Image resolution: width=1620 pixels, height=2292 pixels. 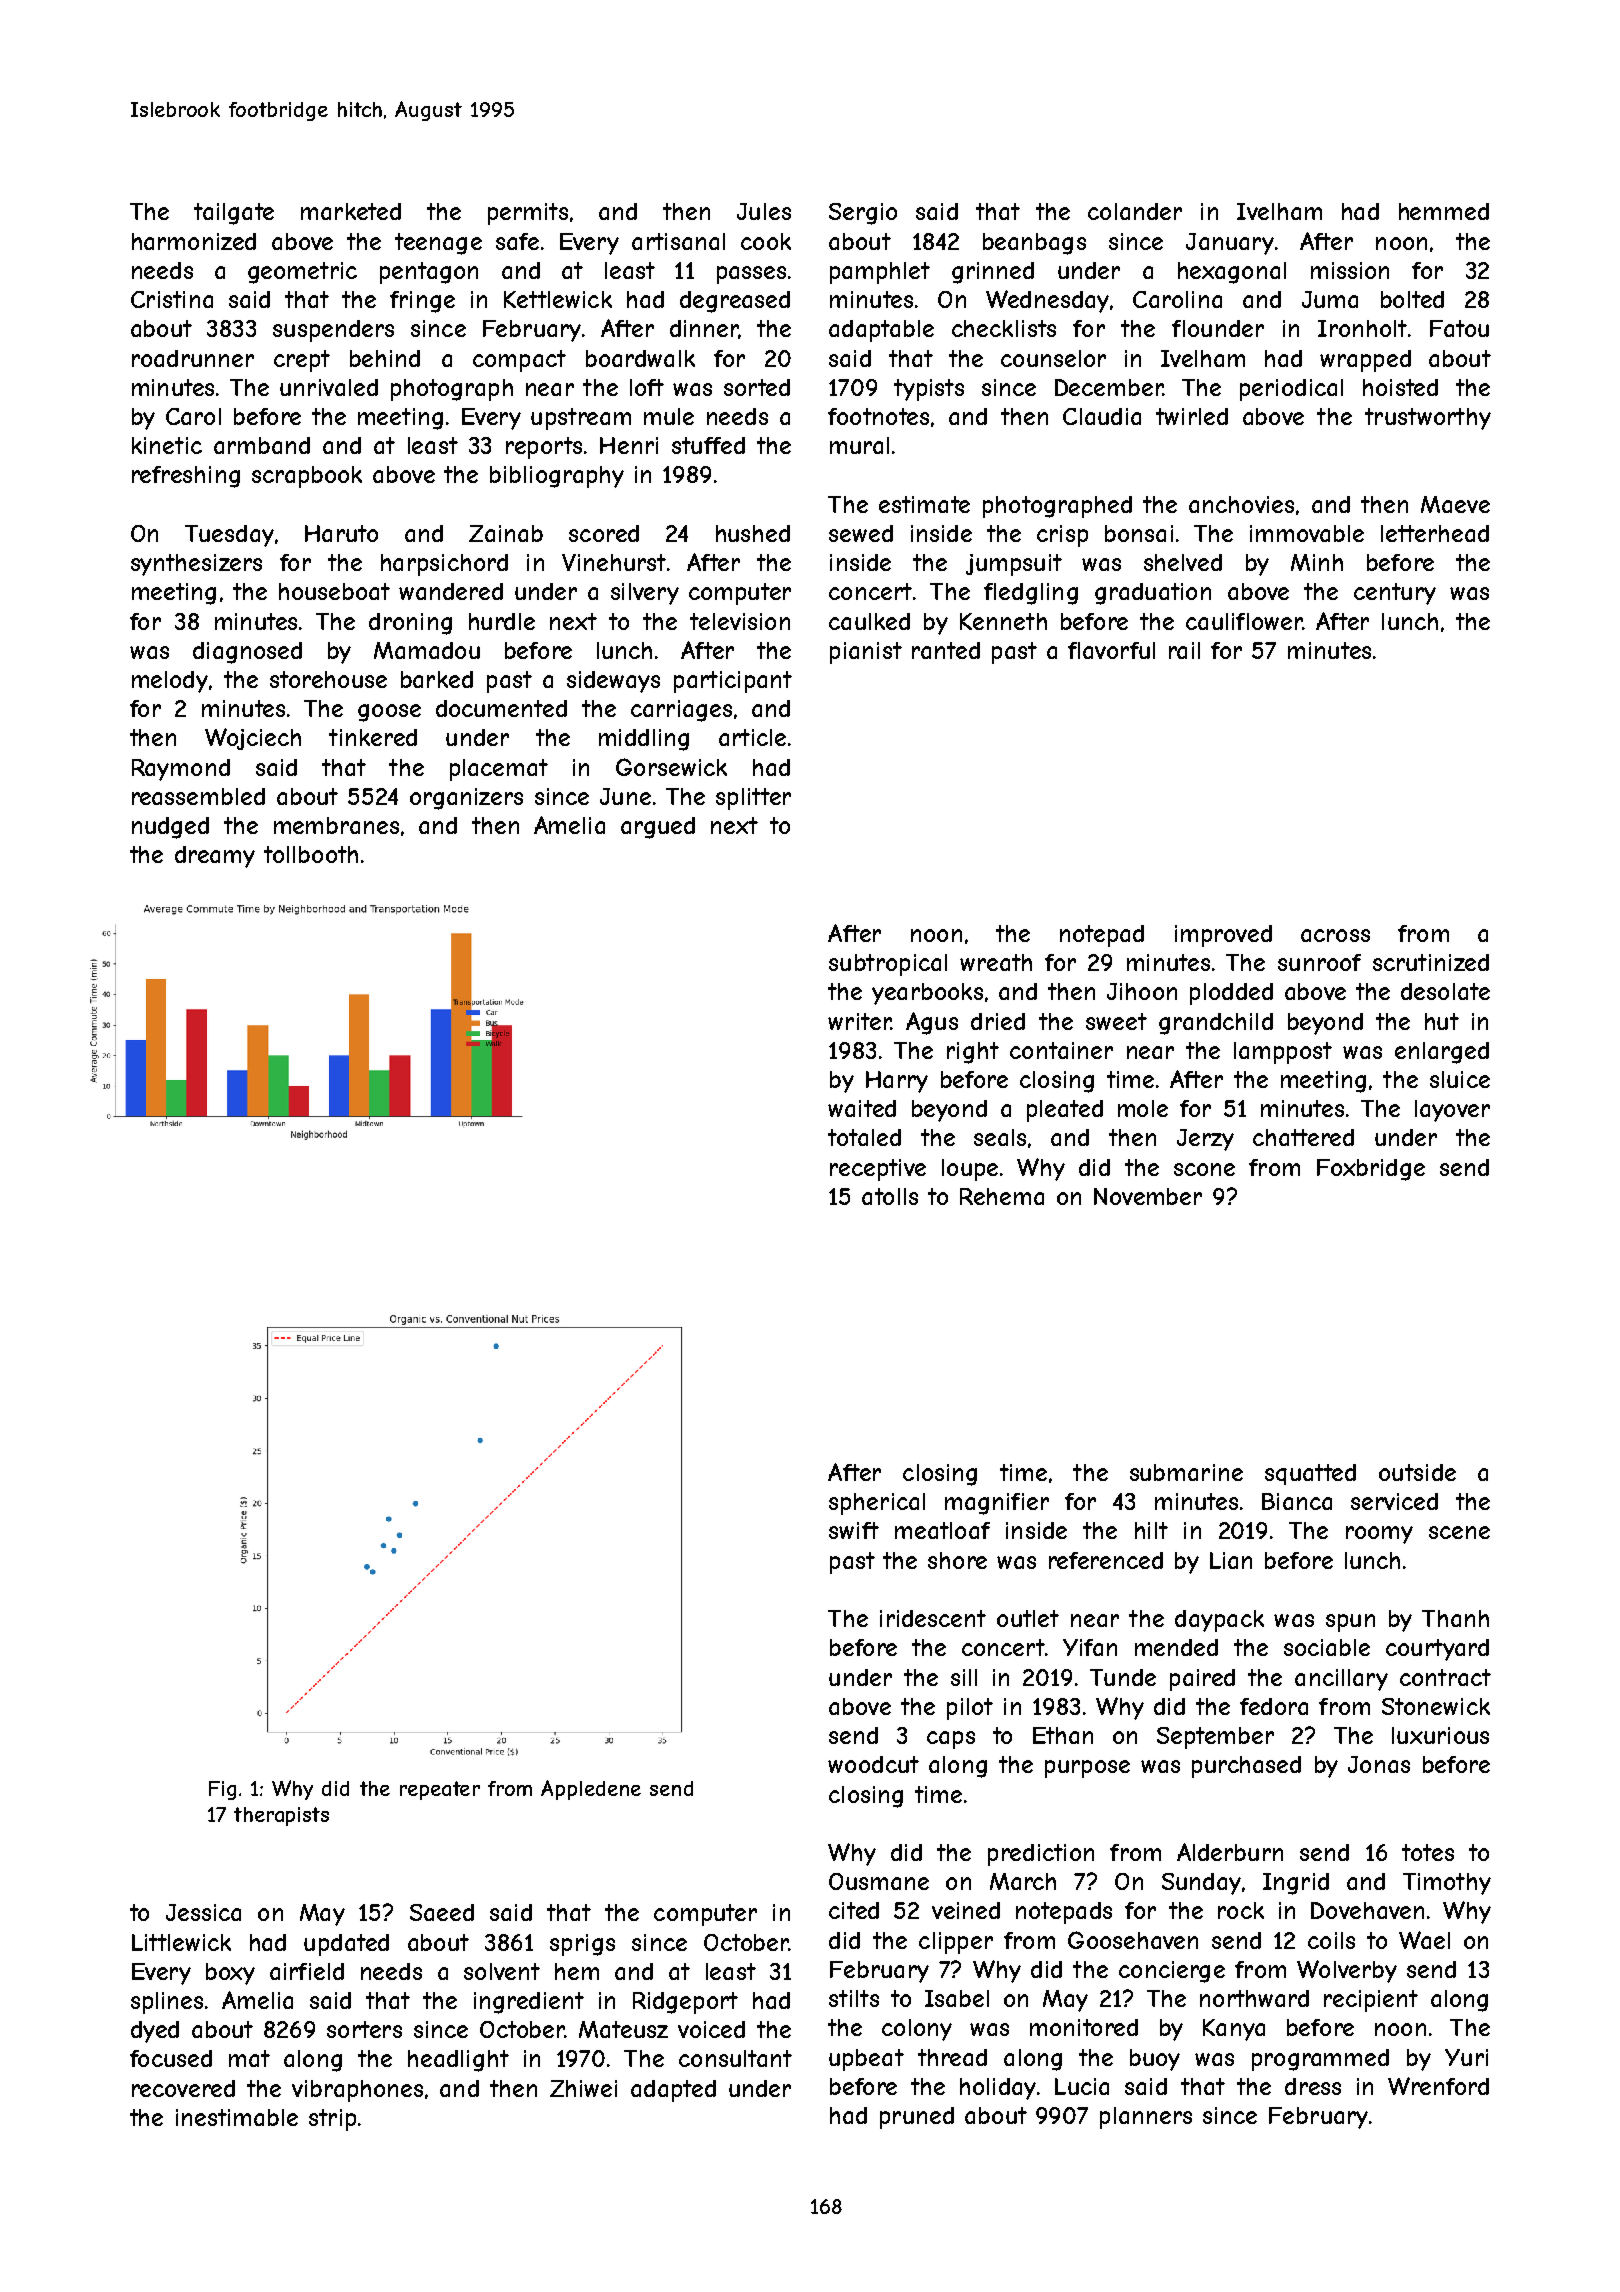 I want to click on hemmed, so click(x=1444, y=211).
